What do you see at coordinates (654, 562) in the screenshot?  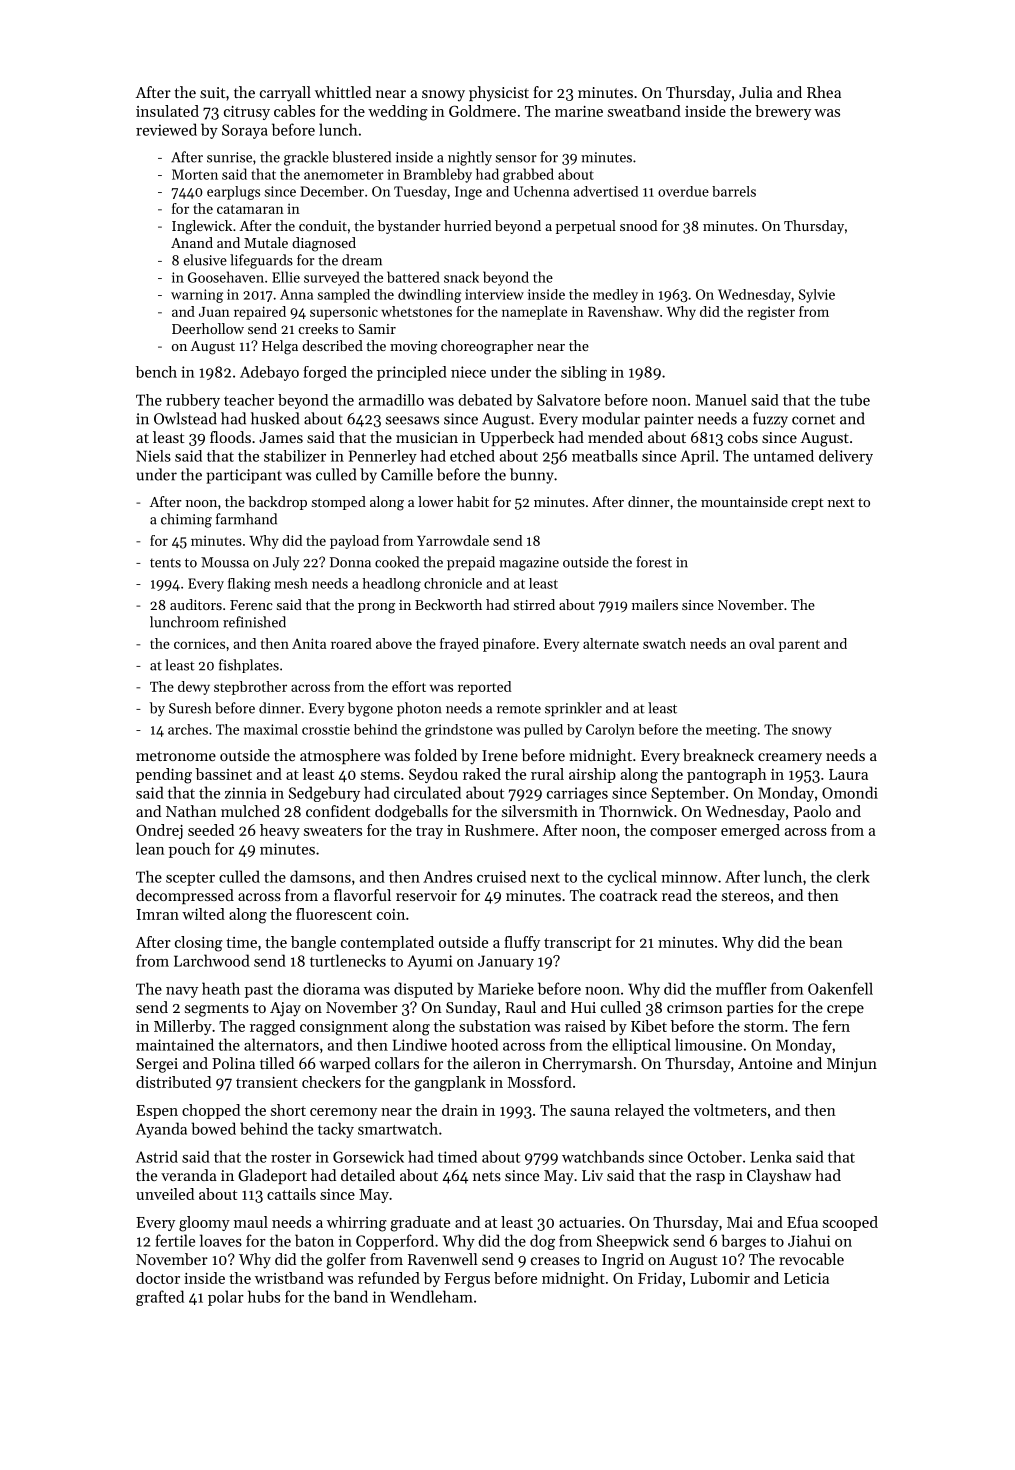 I see `forest` at bounding box center [654, 562].
